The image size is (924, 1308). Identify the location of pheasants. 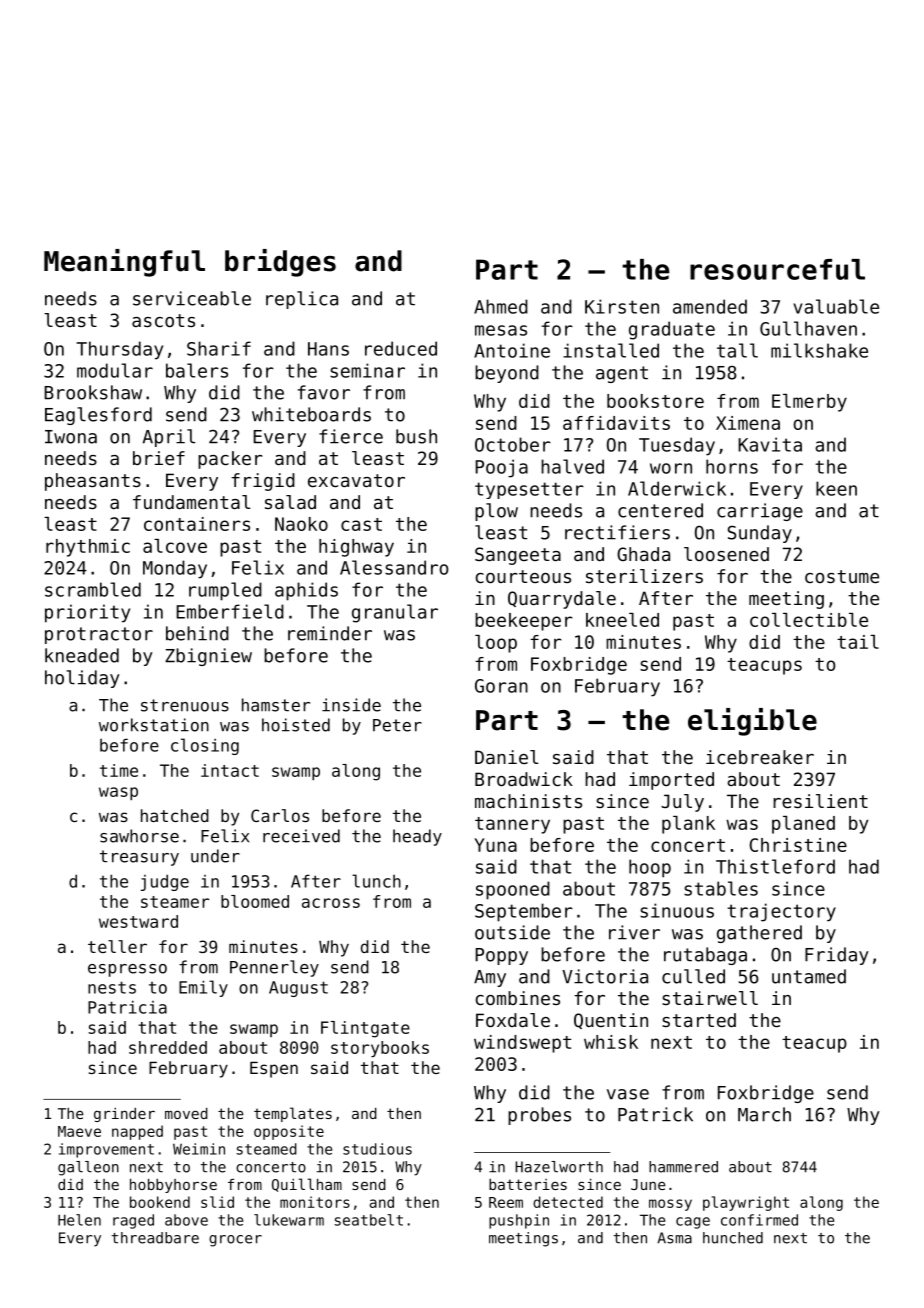
(93, 482).
